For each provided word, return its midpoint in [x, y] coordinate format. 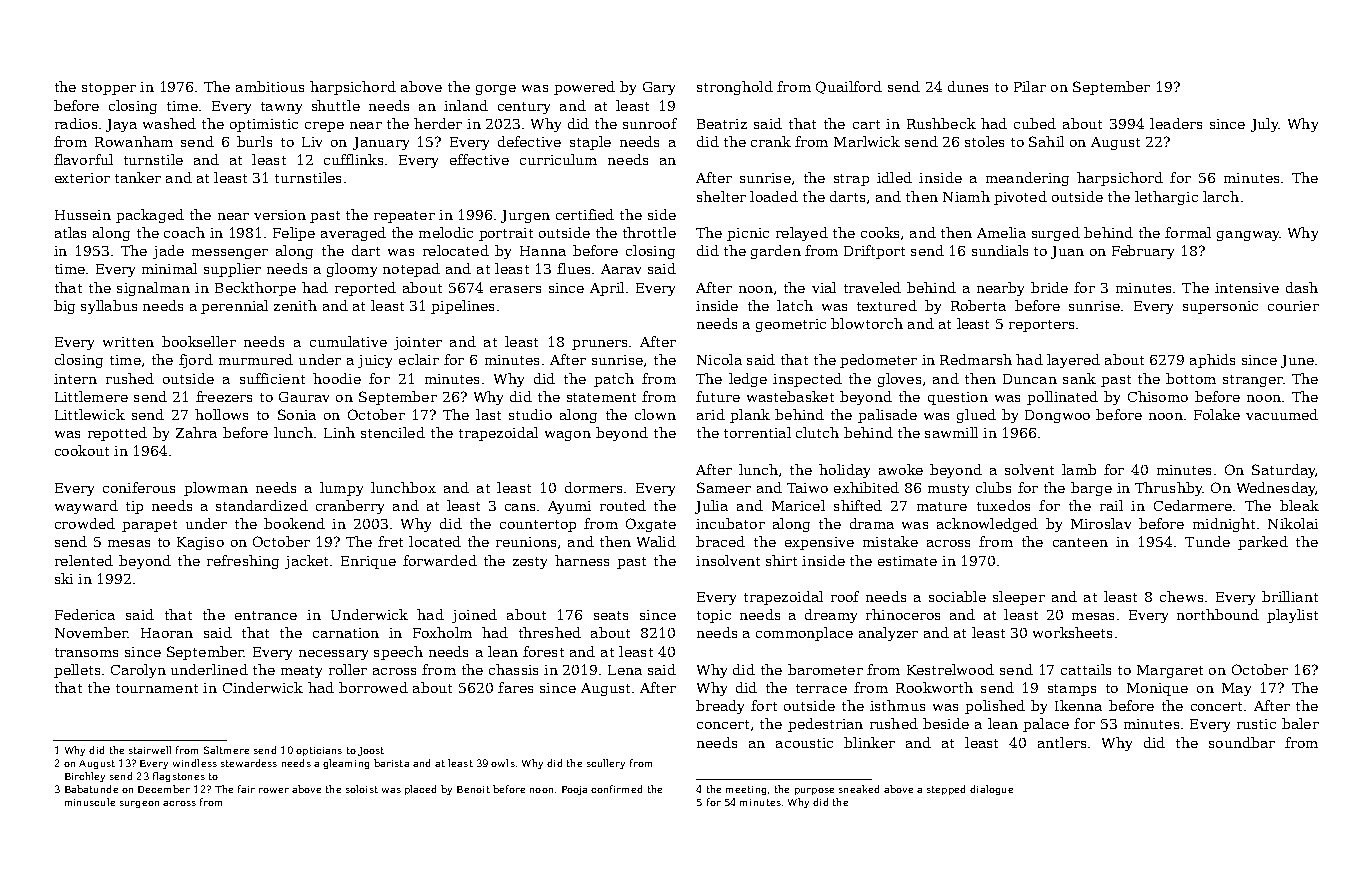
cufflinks [353, 159]
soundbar [1242, 742]
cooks [880, 232]
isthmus [897, 705]
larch [1221, 196]
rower [274, 790]
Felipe [294, 234]
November [91, 632]
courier [1293, 306]
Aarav [621, 269]
